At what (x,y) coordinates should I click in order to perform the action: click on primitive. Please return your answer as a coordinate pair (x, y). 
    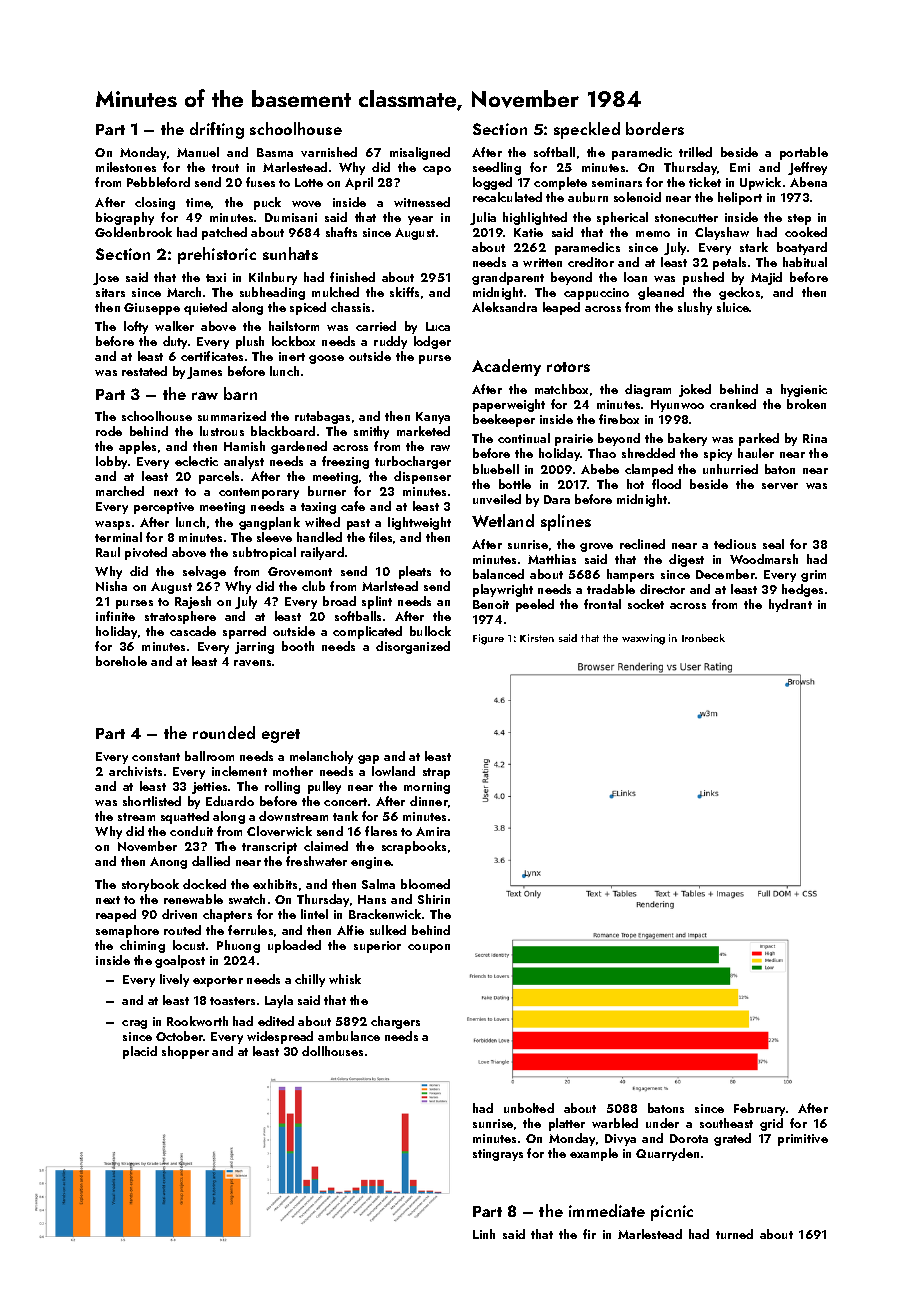
    Looking at the image, I should click on (803, 1140).
